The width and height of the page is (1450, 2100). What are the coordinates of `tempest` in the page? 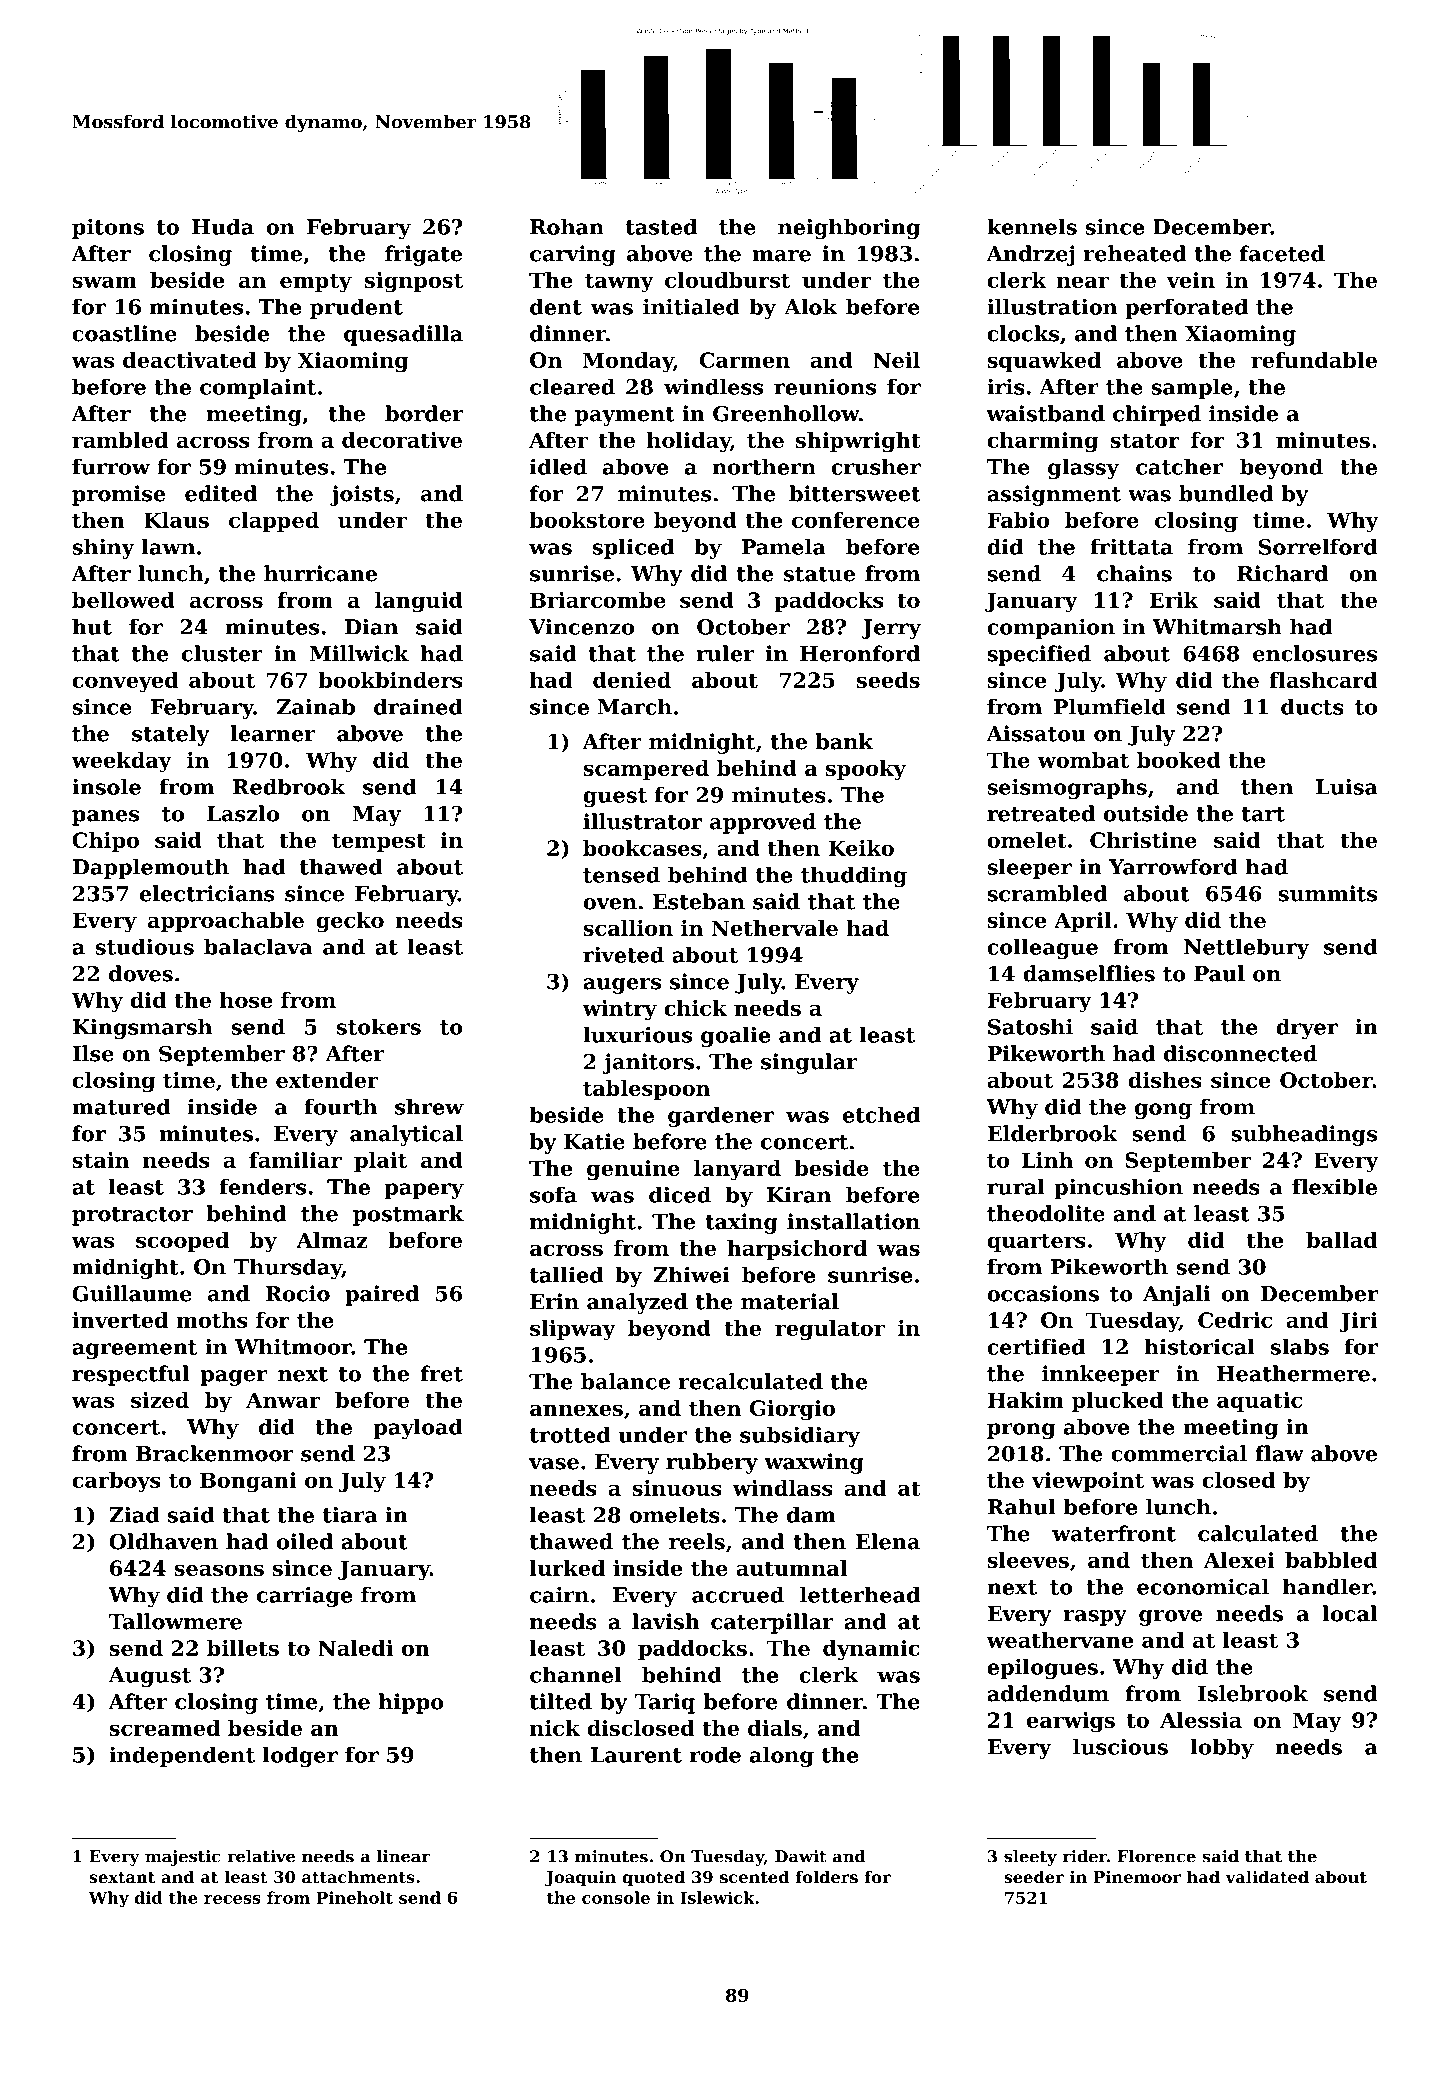 It's located at (379, 842).
